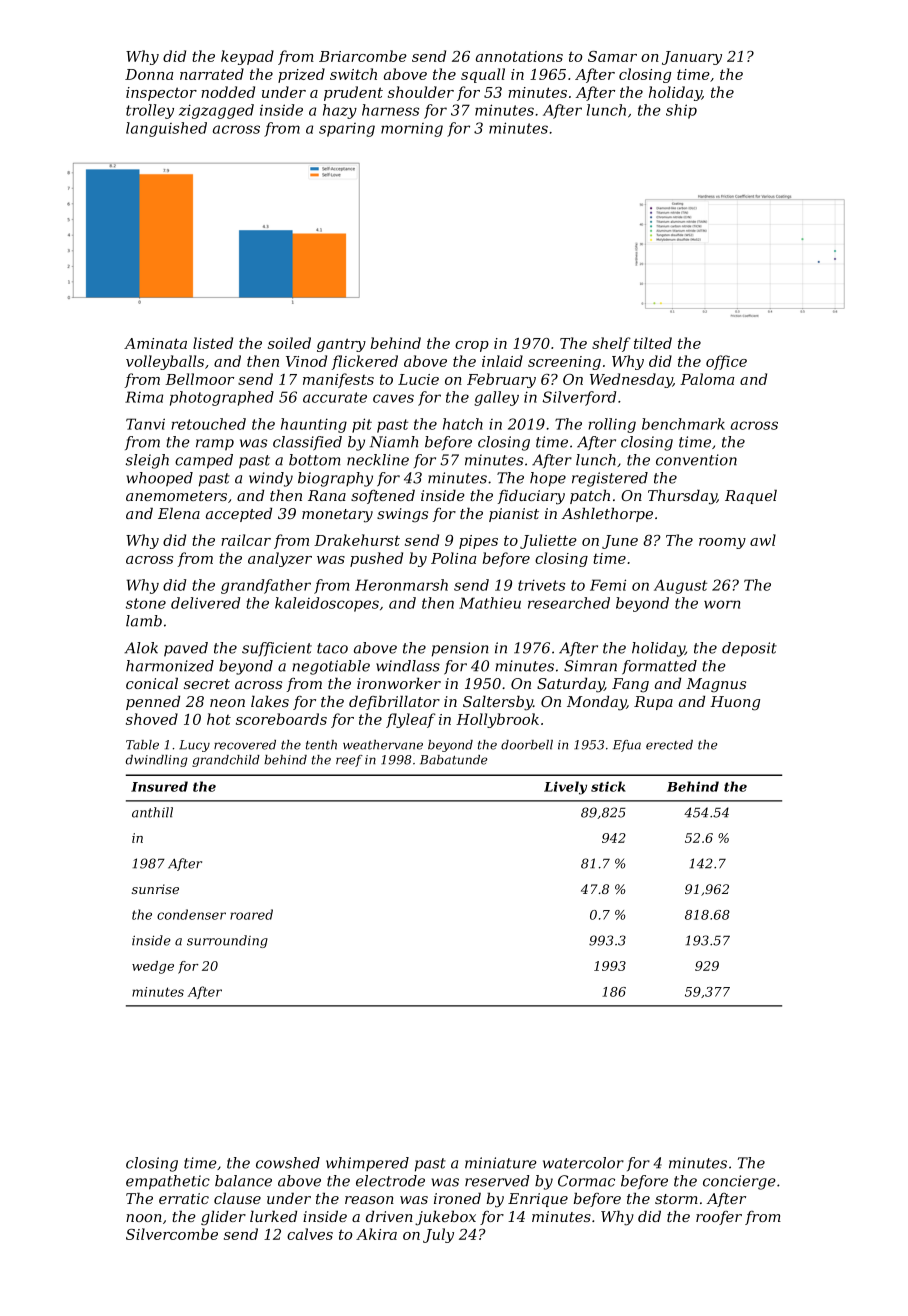  Describe the element at coordinates (612, 56) in the image. I see `Samar` at that location.
